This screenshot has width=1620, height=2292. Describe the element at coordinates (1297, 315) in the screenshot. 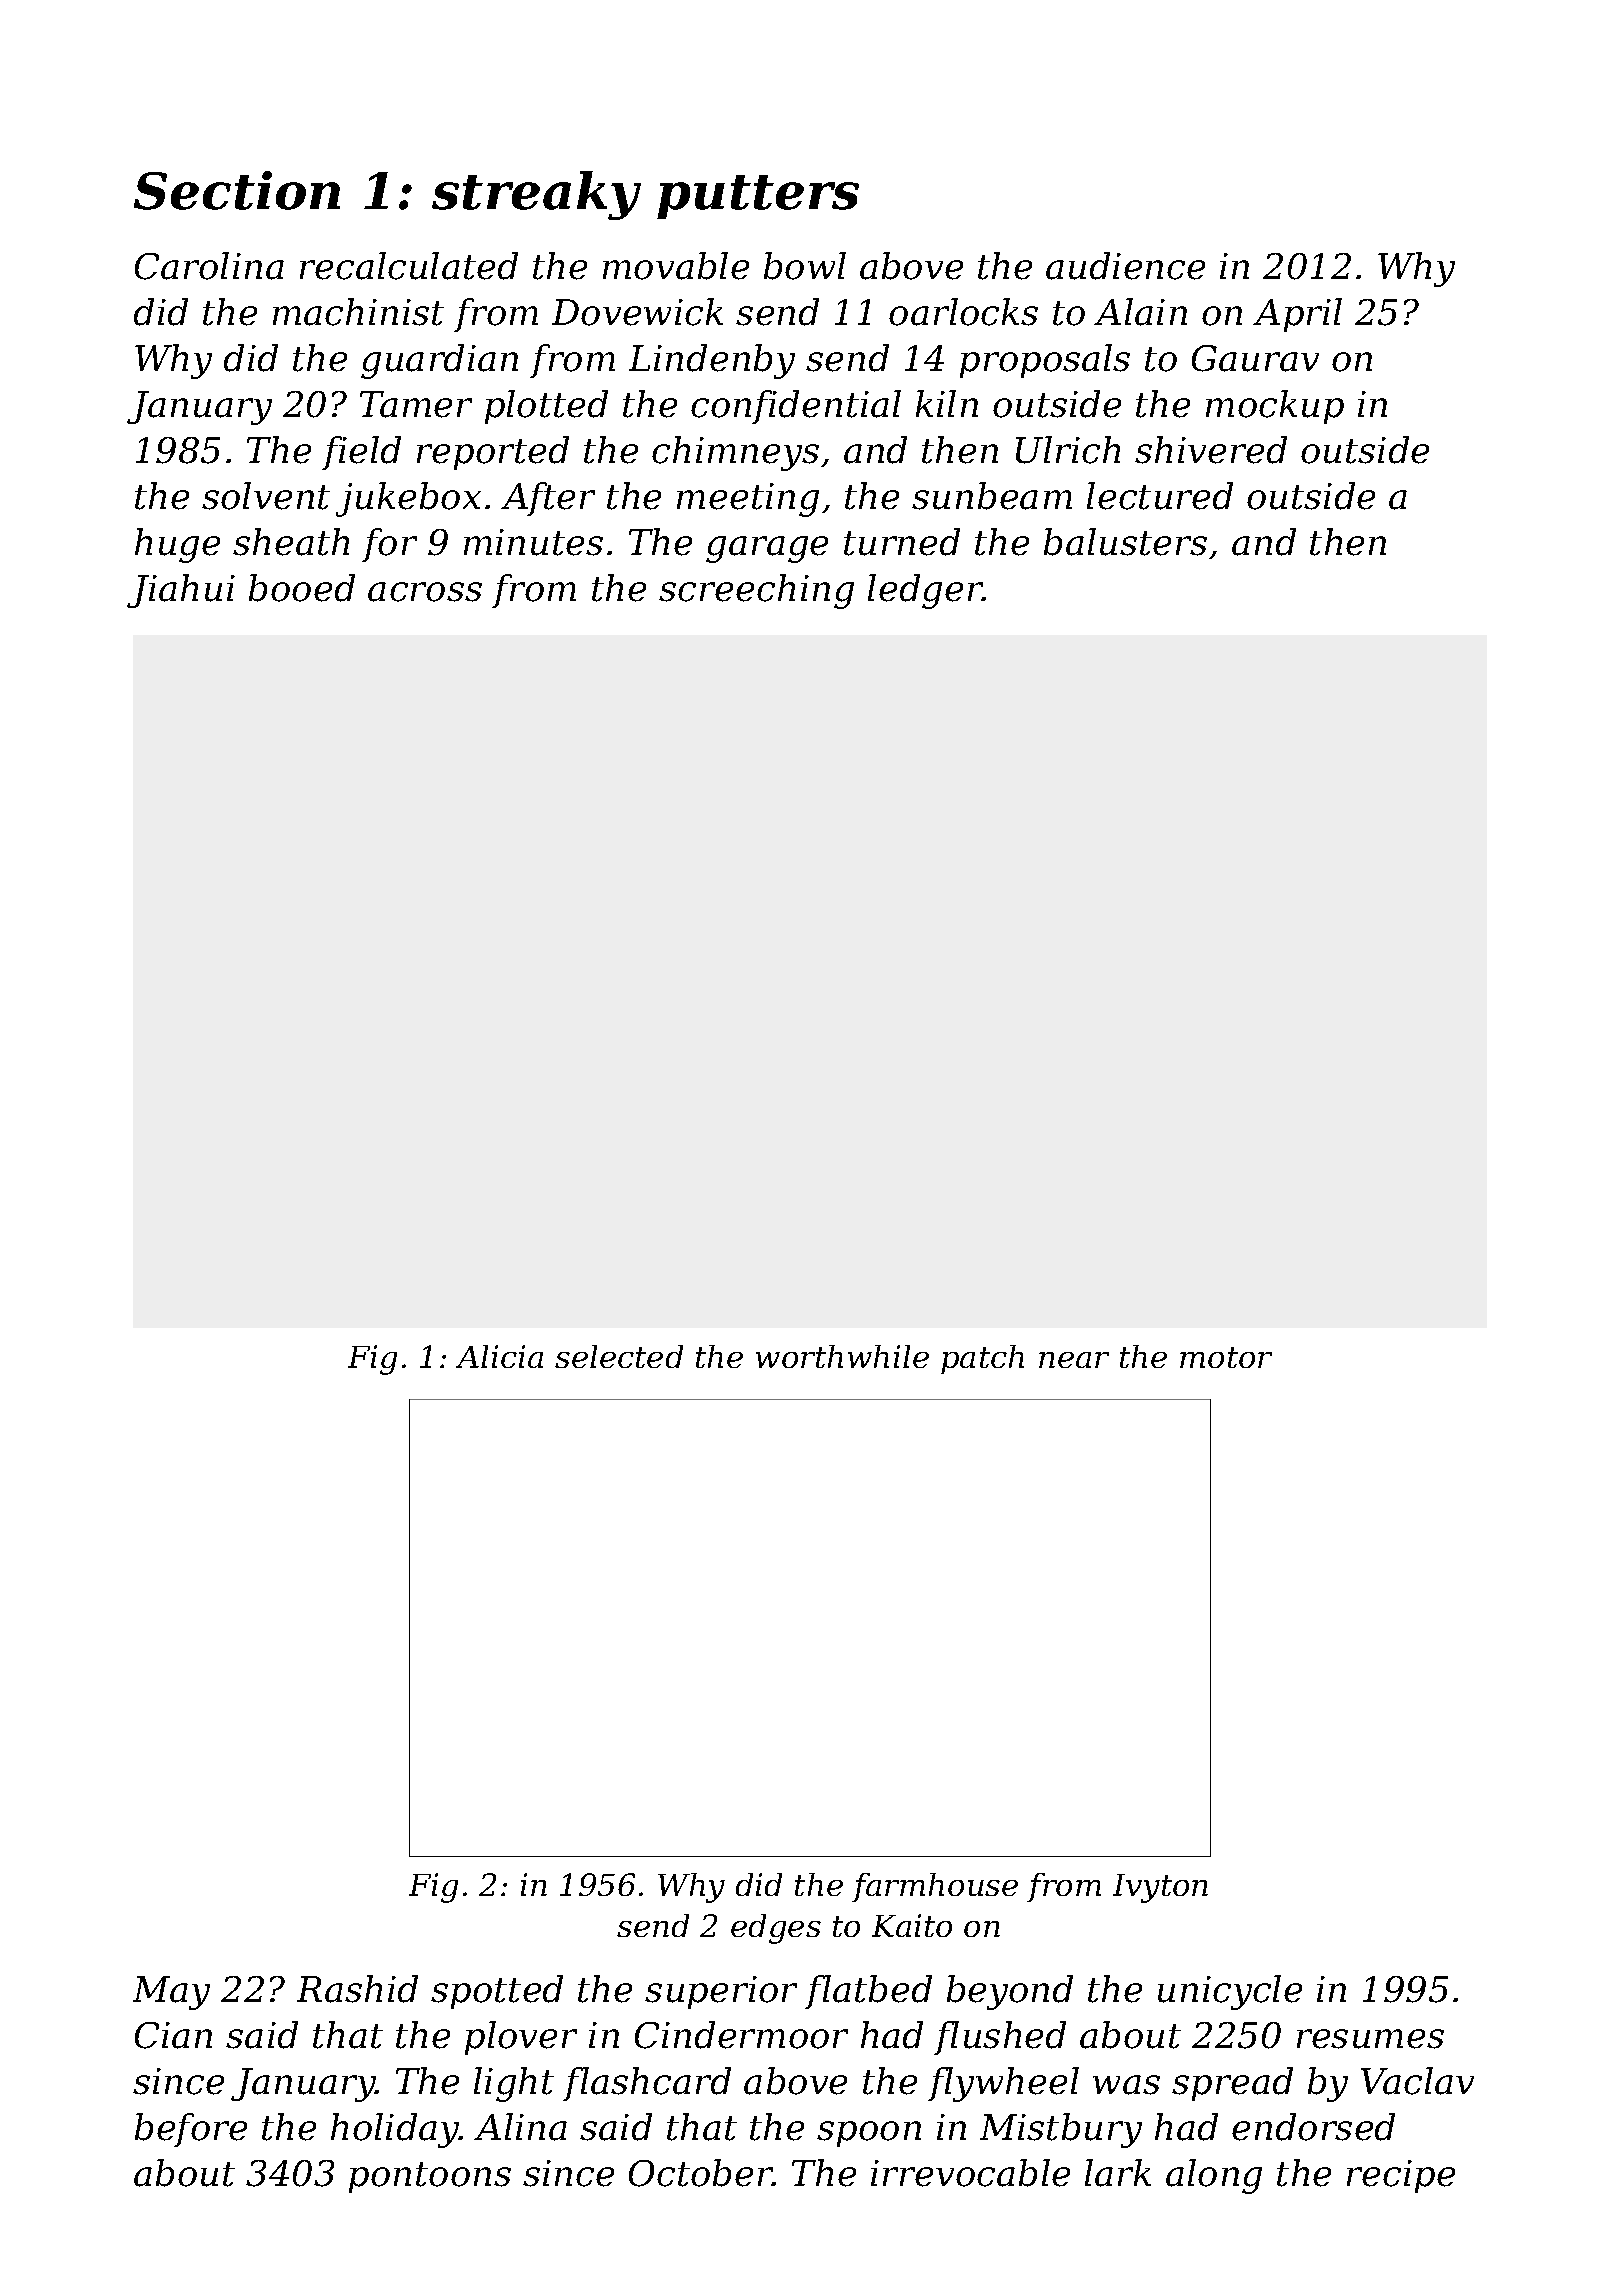

I see `April` at that location.
